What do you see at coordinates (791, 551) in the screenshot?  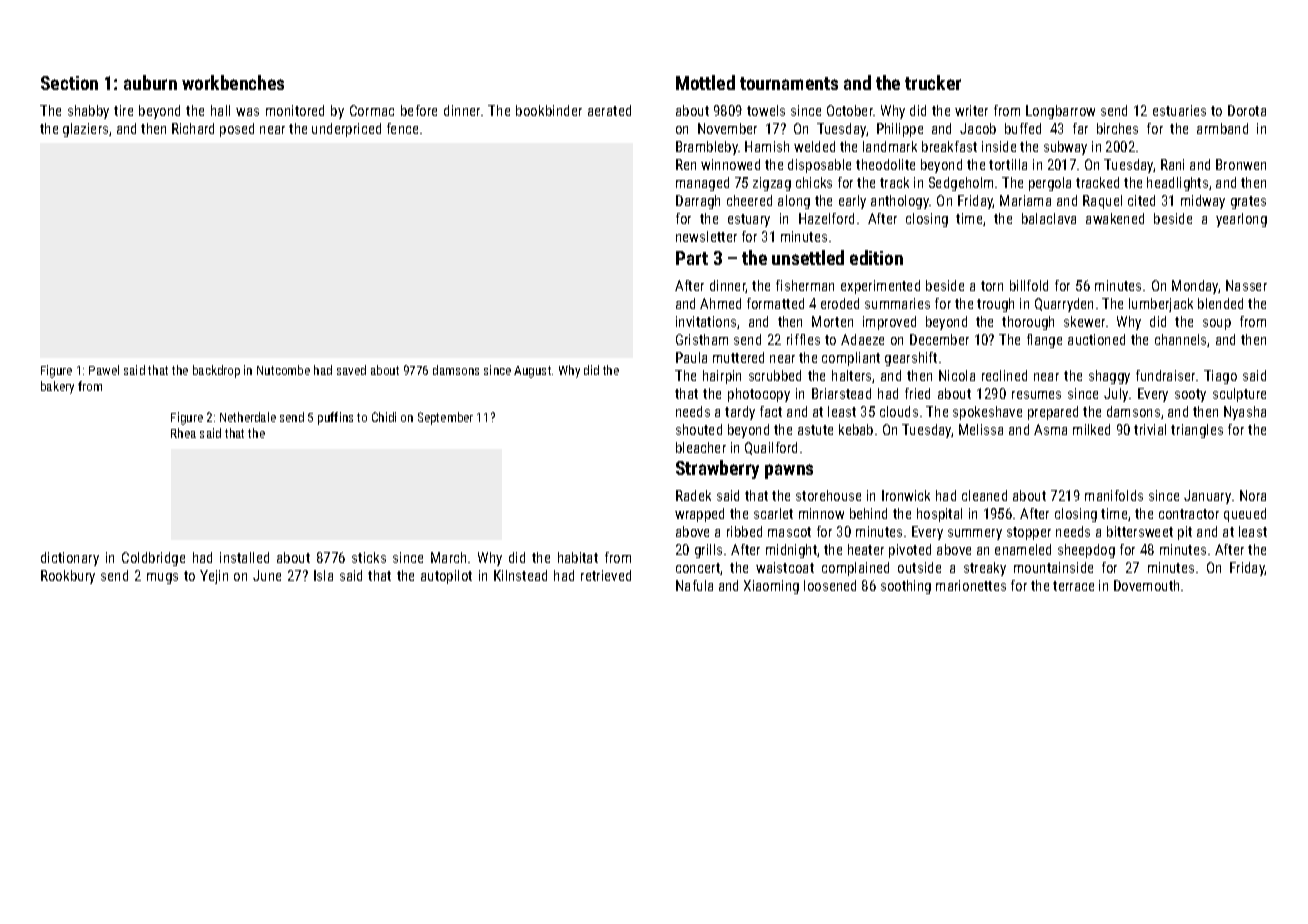 I see `midnight` at bounding box center [791, 551].
